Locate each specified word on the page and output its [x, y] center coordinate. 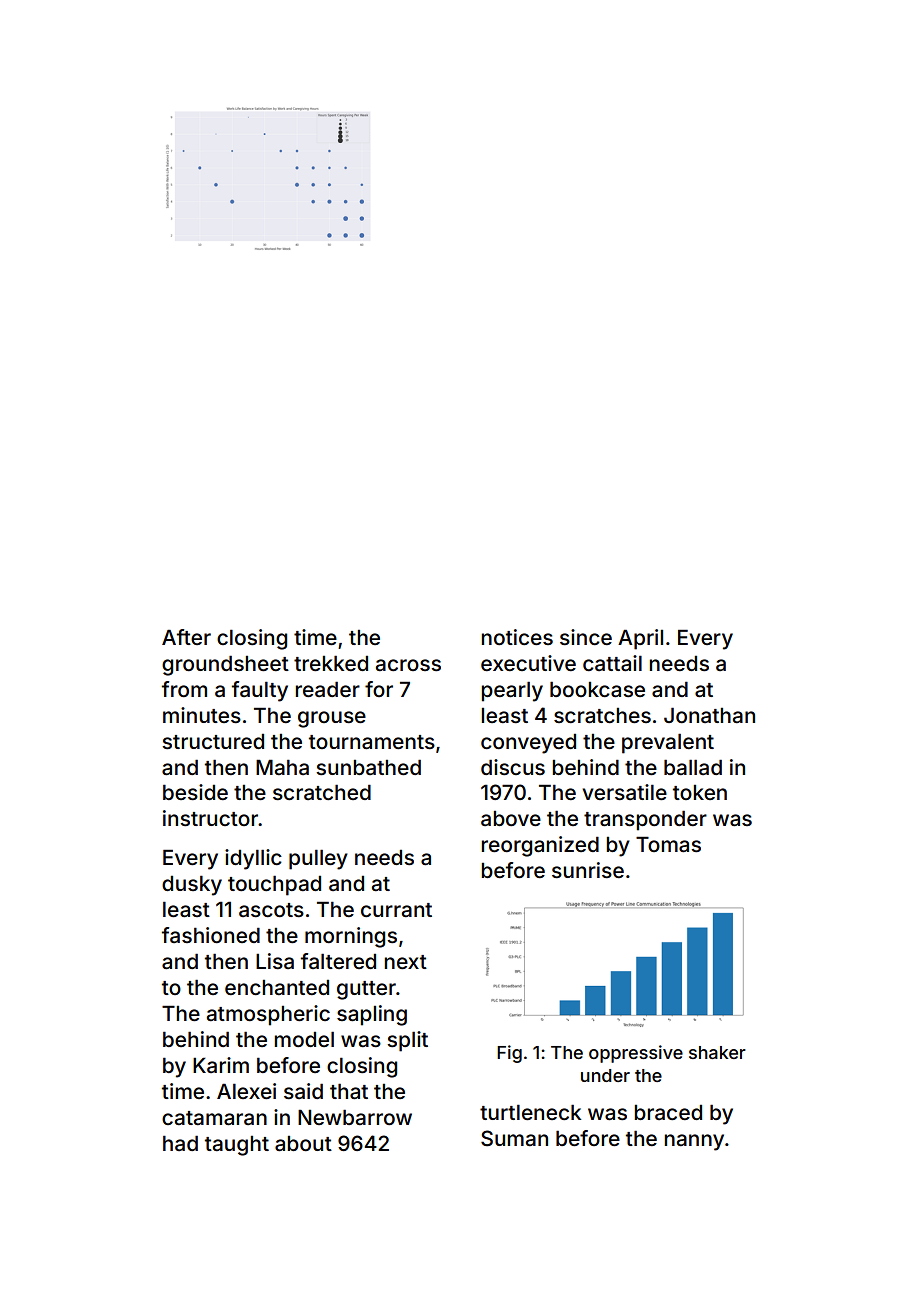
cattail [612, 663]
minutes [202, 715]
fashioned [211, 935]
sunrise [588, 870]
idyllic [253, 859]
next [406, 962]
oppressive [636, 1054]
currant [396, 910]
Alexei [246, 1091]
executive [528, 663]
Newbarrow [355, 1117]
